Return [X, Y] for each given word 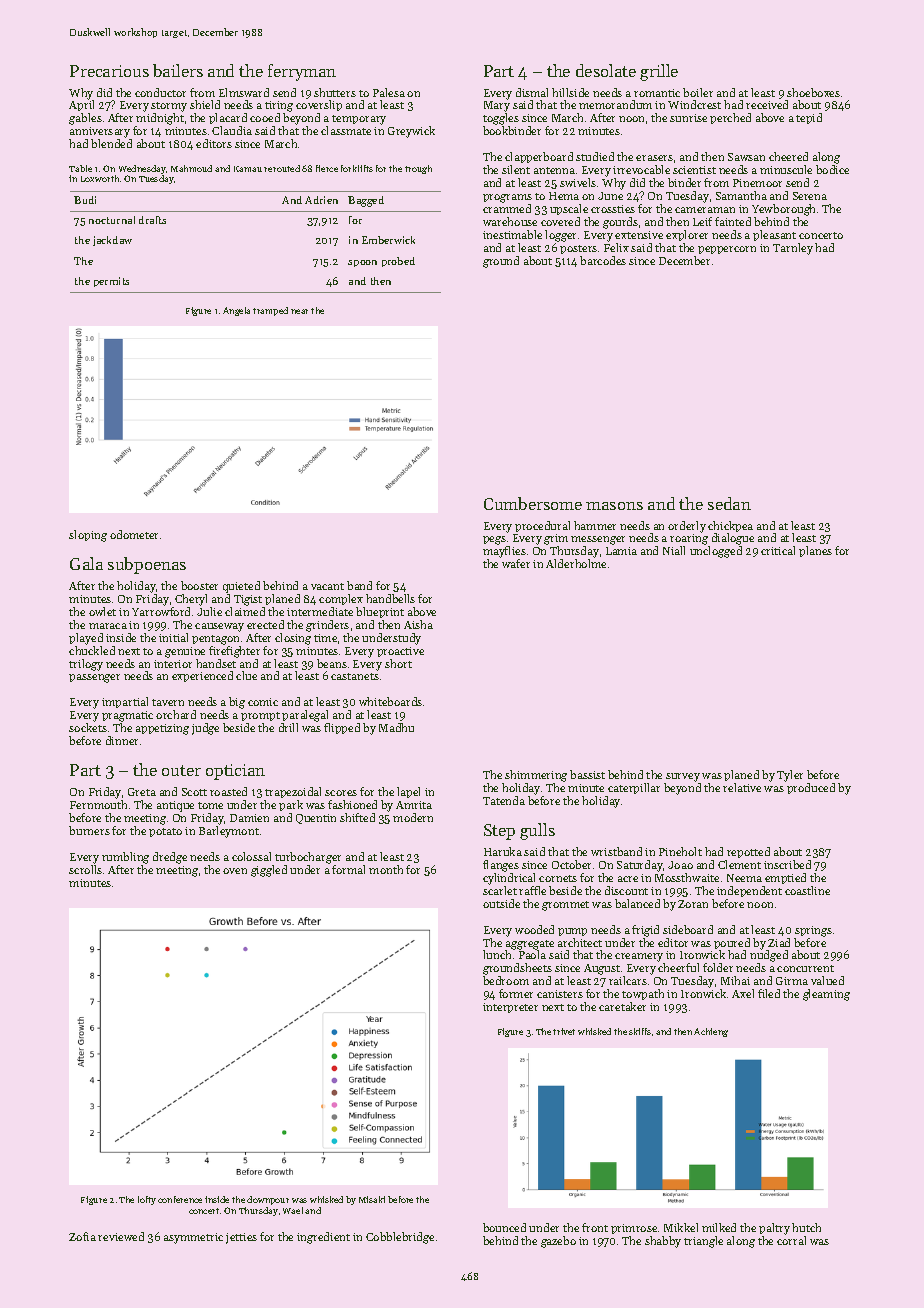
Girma [792, 981]
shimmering [536, 776]
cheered [788, 156]
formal [348, 869]
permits [111, 282]
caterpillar [634, 788]
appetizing [162, 729]
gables [85, 119]
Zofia [82, 1236]
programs [507, 198]
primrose [634, 1229]
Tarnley [793, 249]
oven [235, 871]
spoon [362, 263]
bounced [504, 1227]
